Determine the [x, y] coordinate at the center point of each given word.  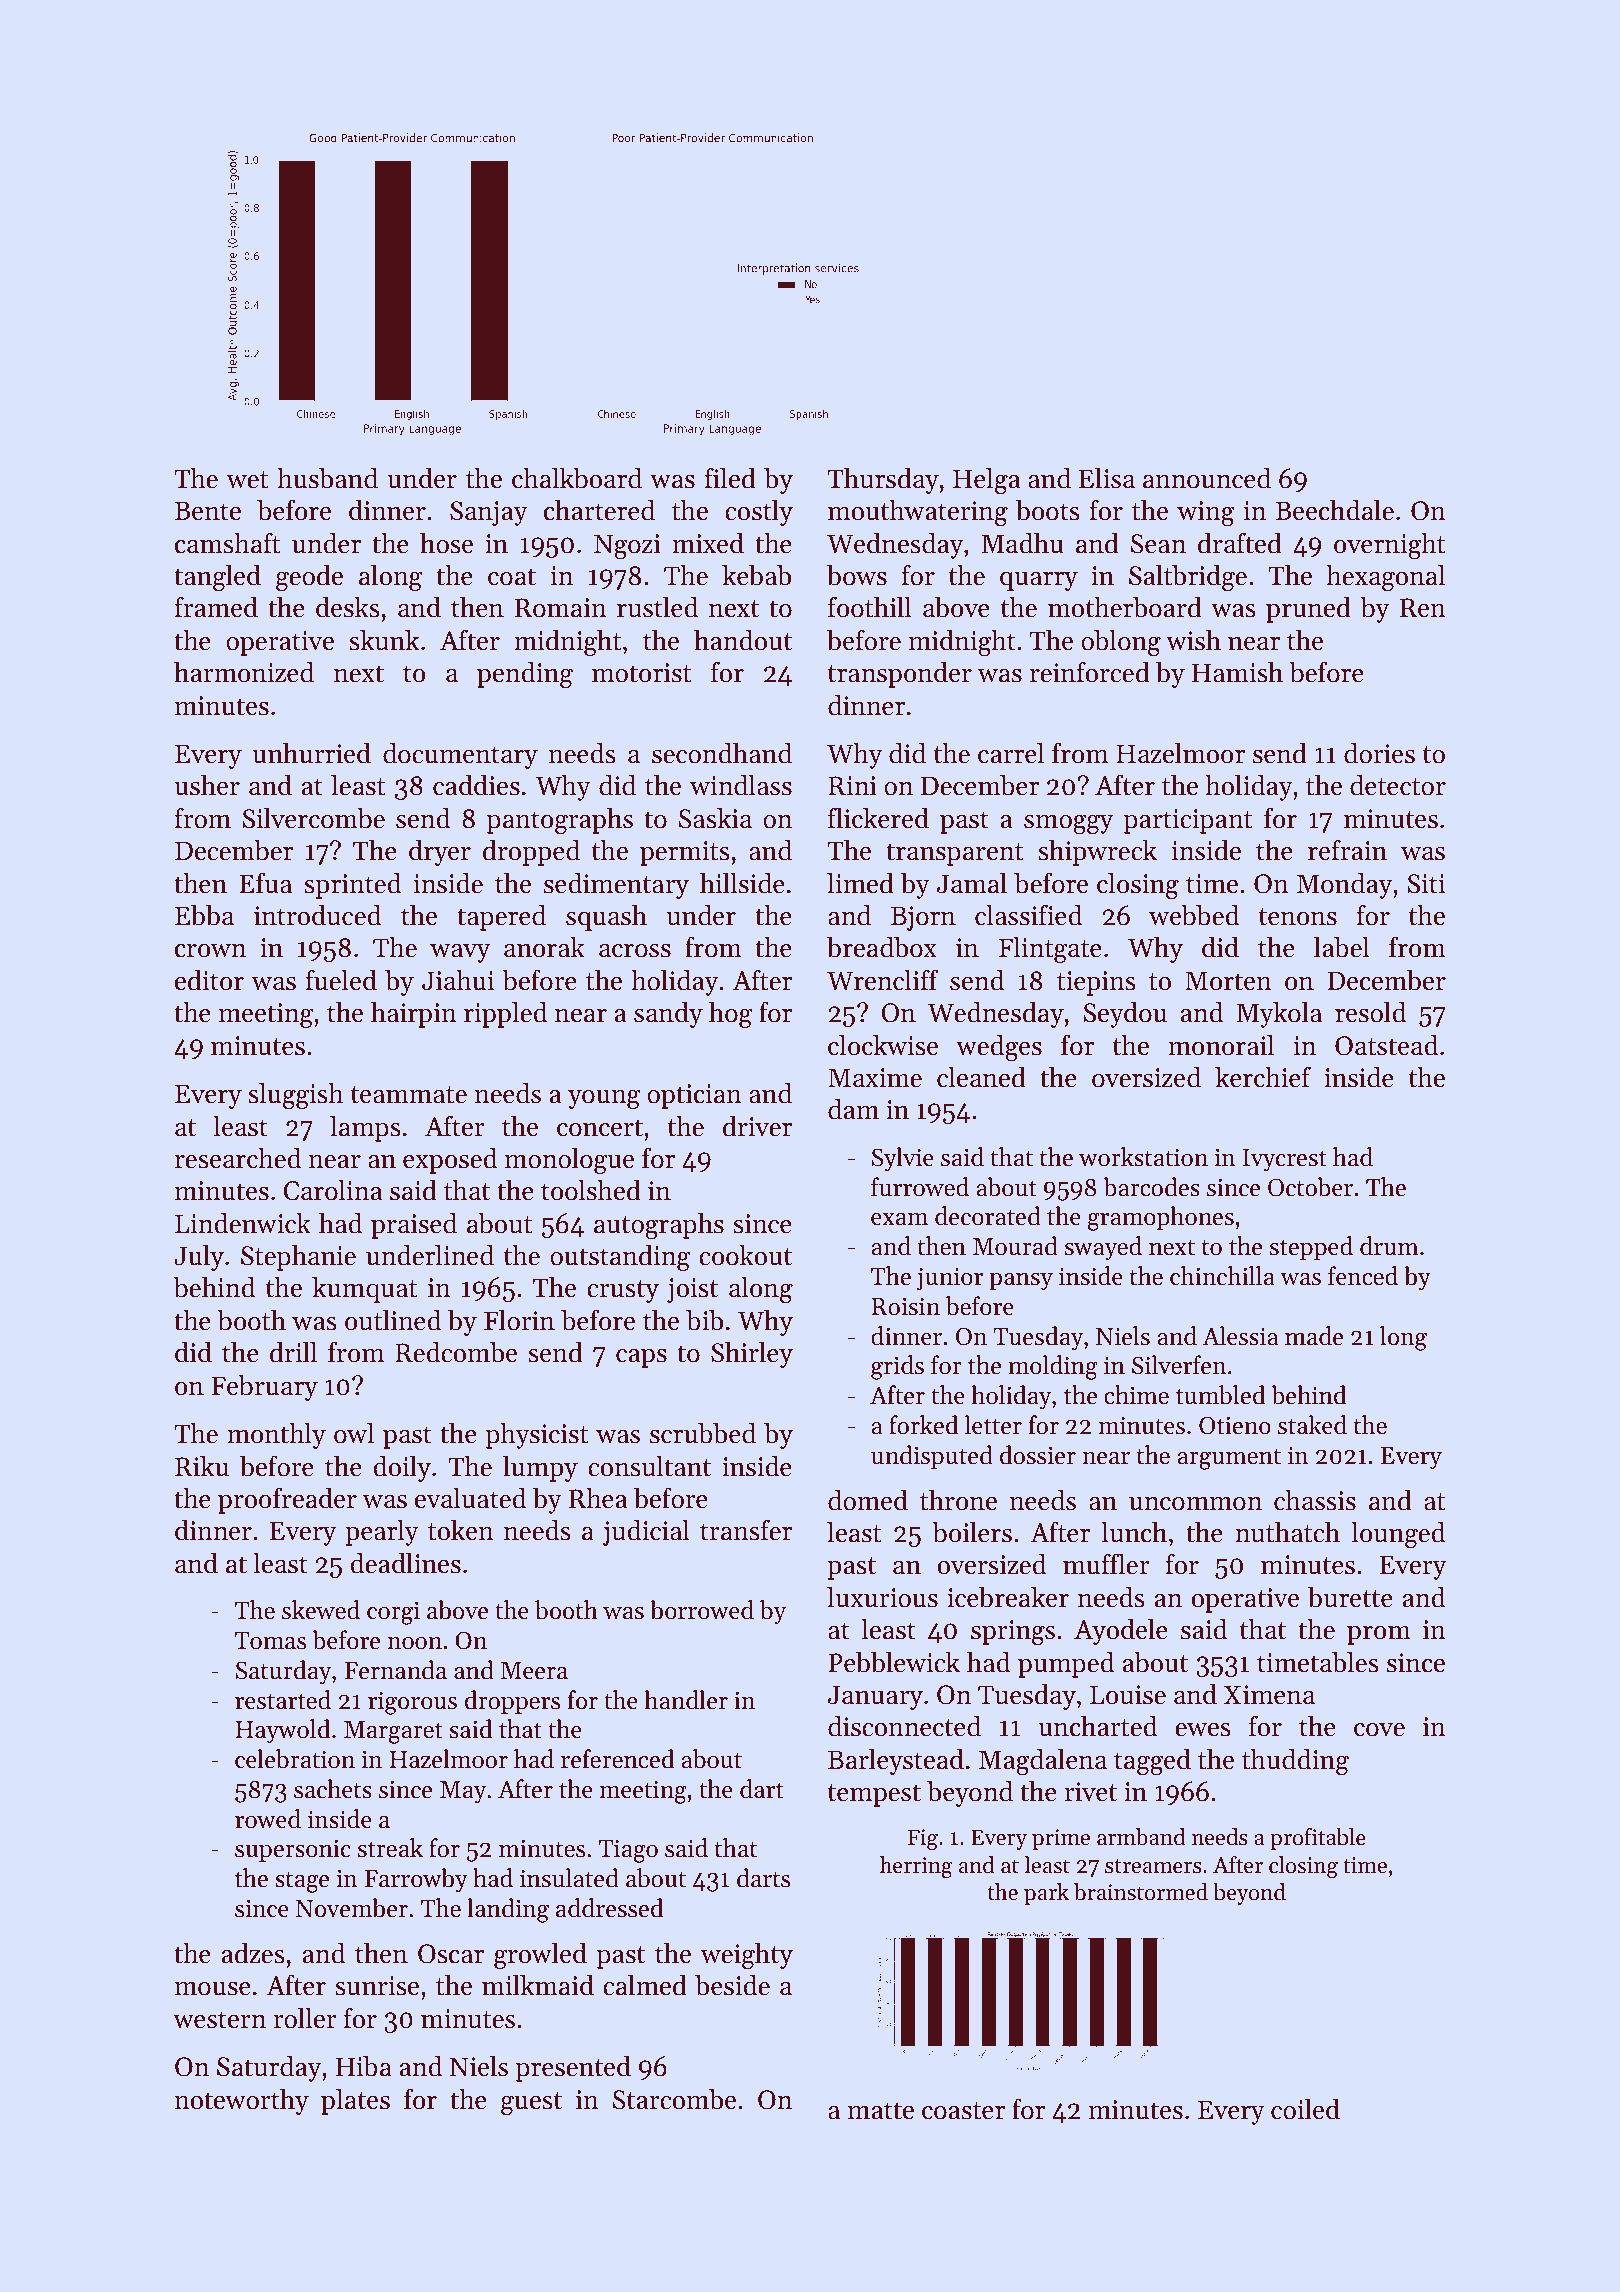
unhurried [312, 753]
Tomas [270, 1641]
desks [348, 607]
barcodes [1151, 1187]
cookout [745, 1255]
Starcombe [674, 2099]
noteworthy [241, 2102]
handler [686, 1700]
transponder [900, 675]
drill [293, 1352]
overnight [1389, 546]
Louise [1128, 1695]
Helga [986, 481]
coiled [1305, 2109]
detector [1398, 785]
